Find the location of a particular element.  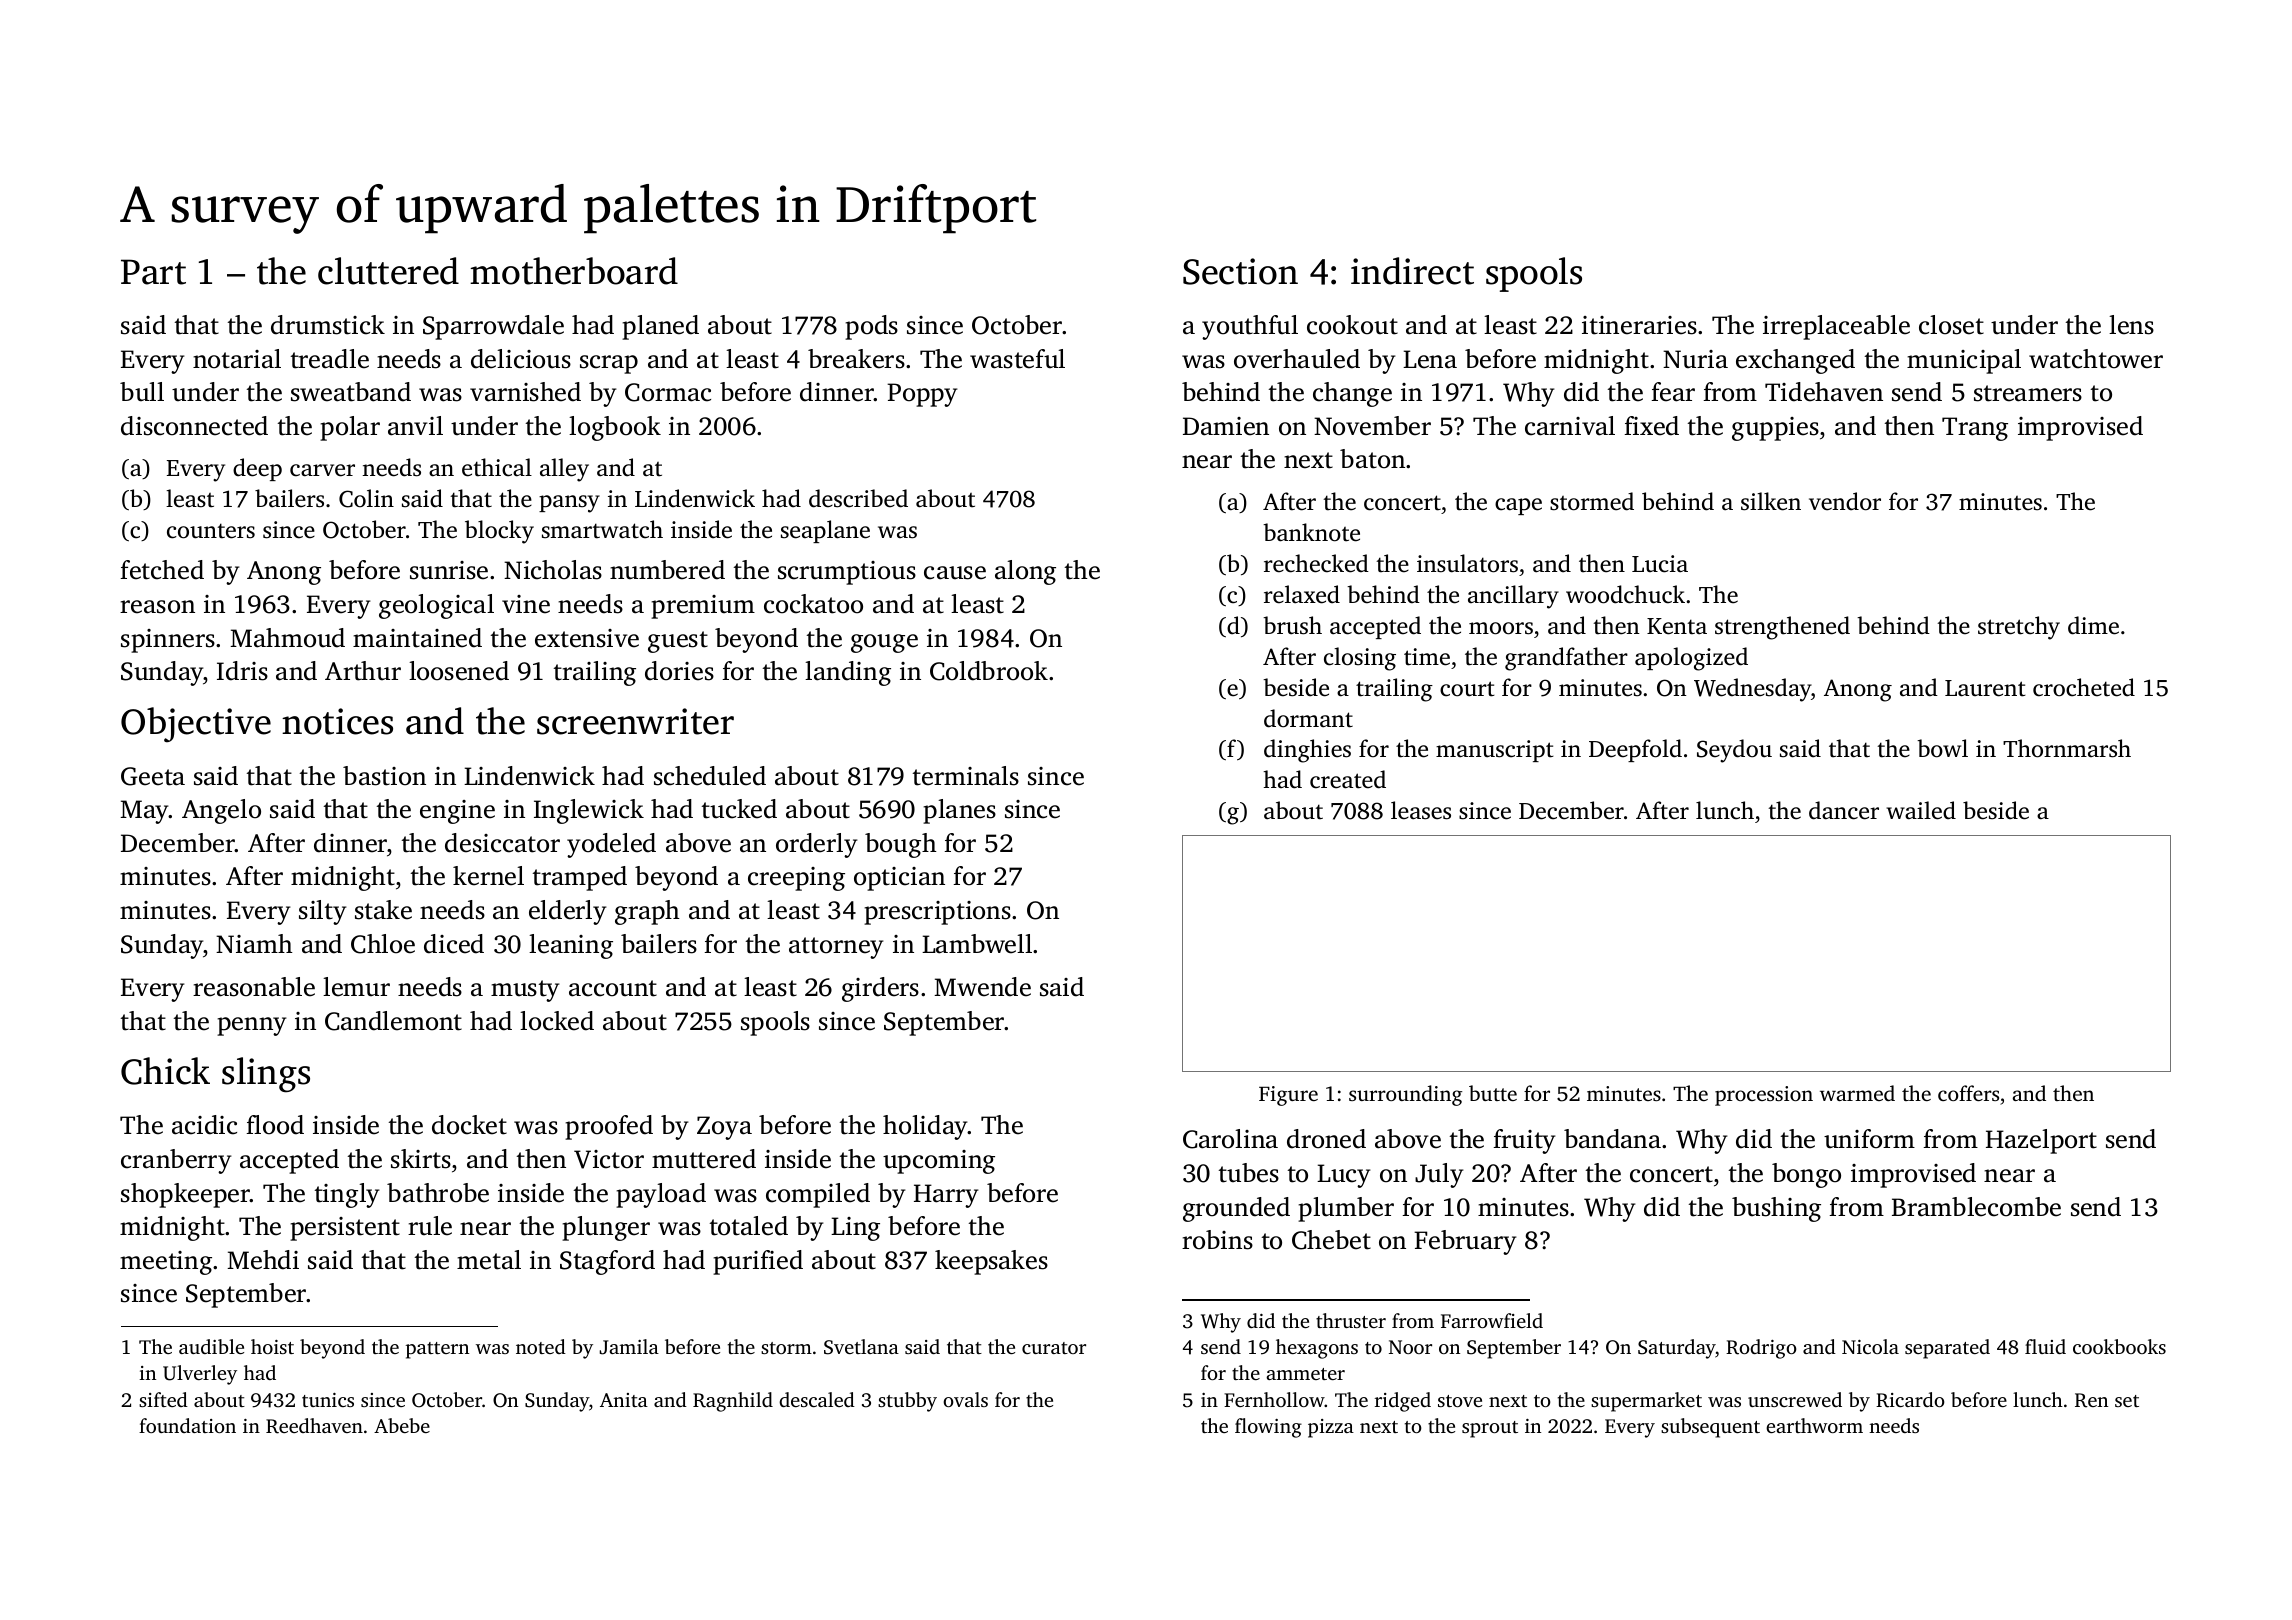

Ricardo is located at coordinates (1910, 1400).
